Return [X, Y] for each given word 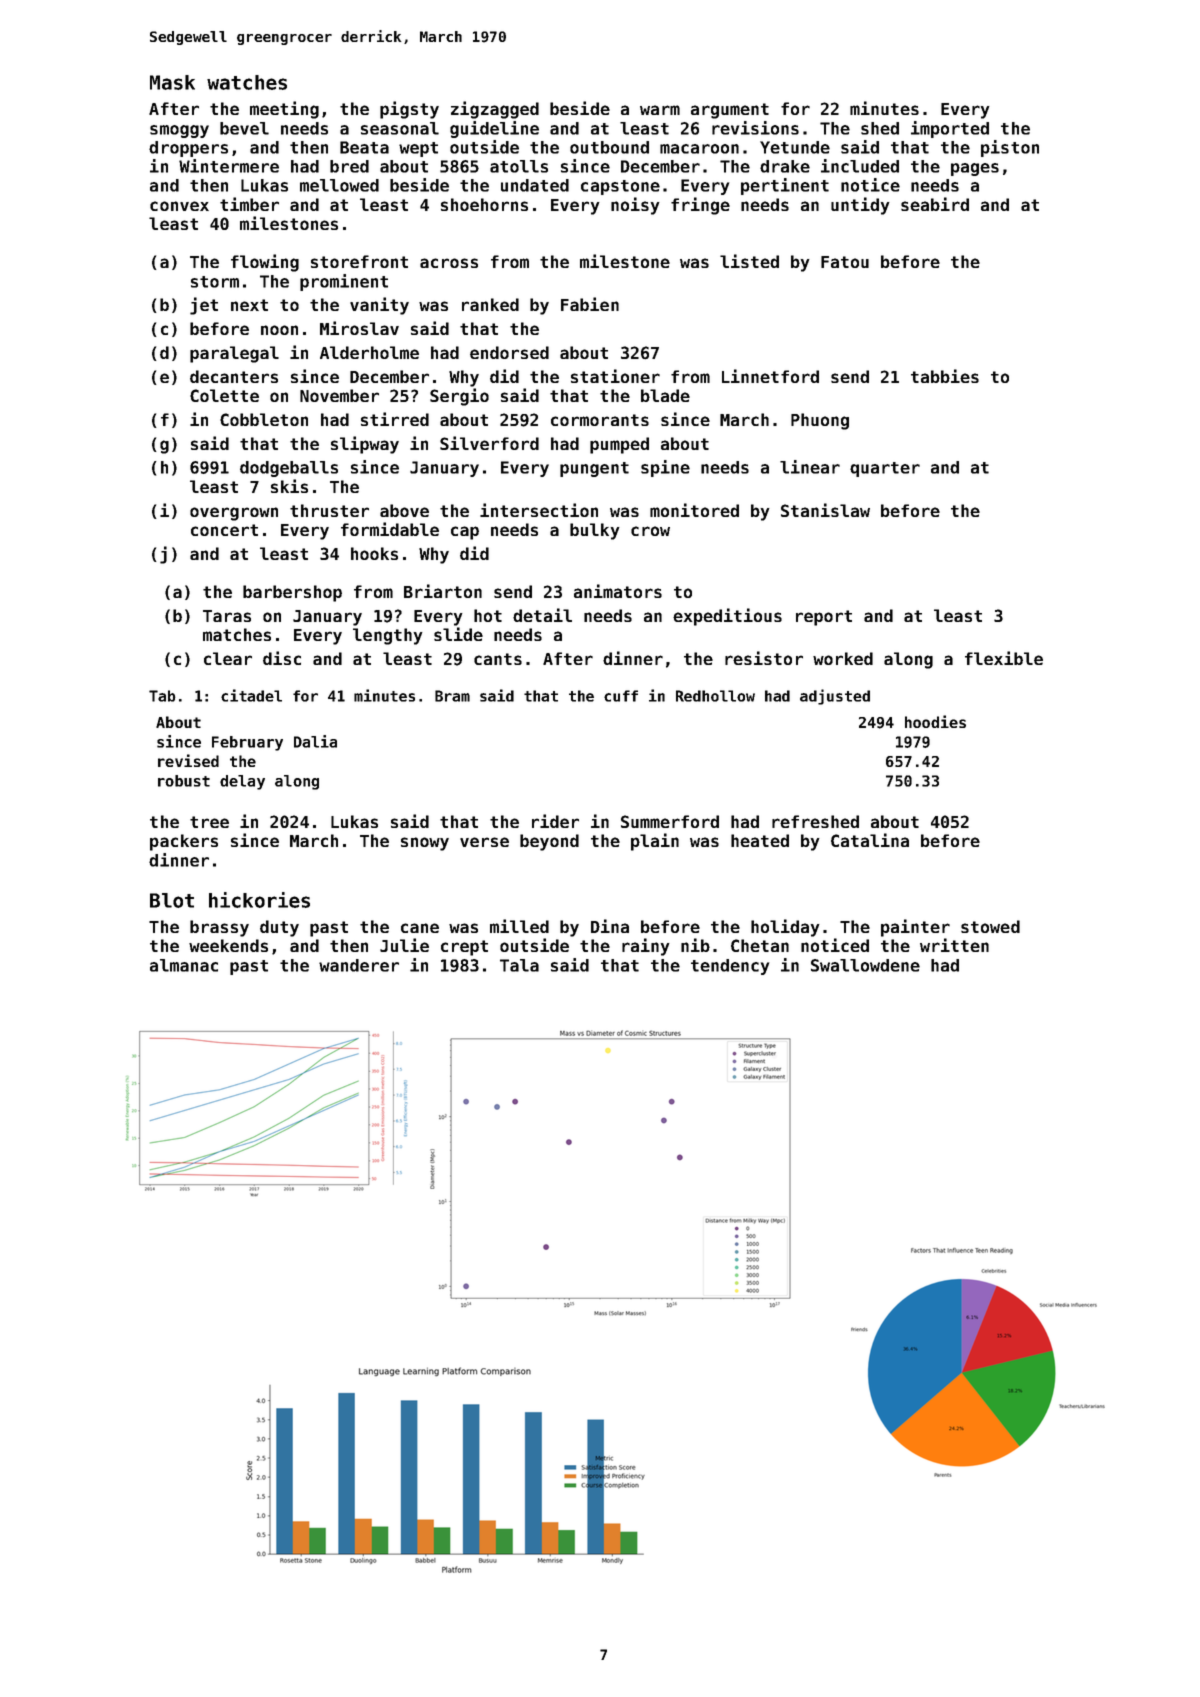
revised [188, 760]
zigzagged [495, 110]
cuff [621, 696]
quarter [885, 469]
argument [730, 111]
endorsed [509, 352]
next [249, 305]
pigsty [409, 110]
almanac [184, 965]
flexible [1004, 658]
